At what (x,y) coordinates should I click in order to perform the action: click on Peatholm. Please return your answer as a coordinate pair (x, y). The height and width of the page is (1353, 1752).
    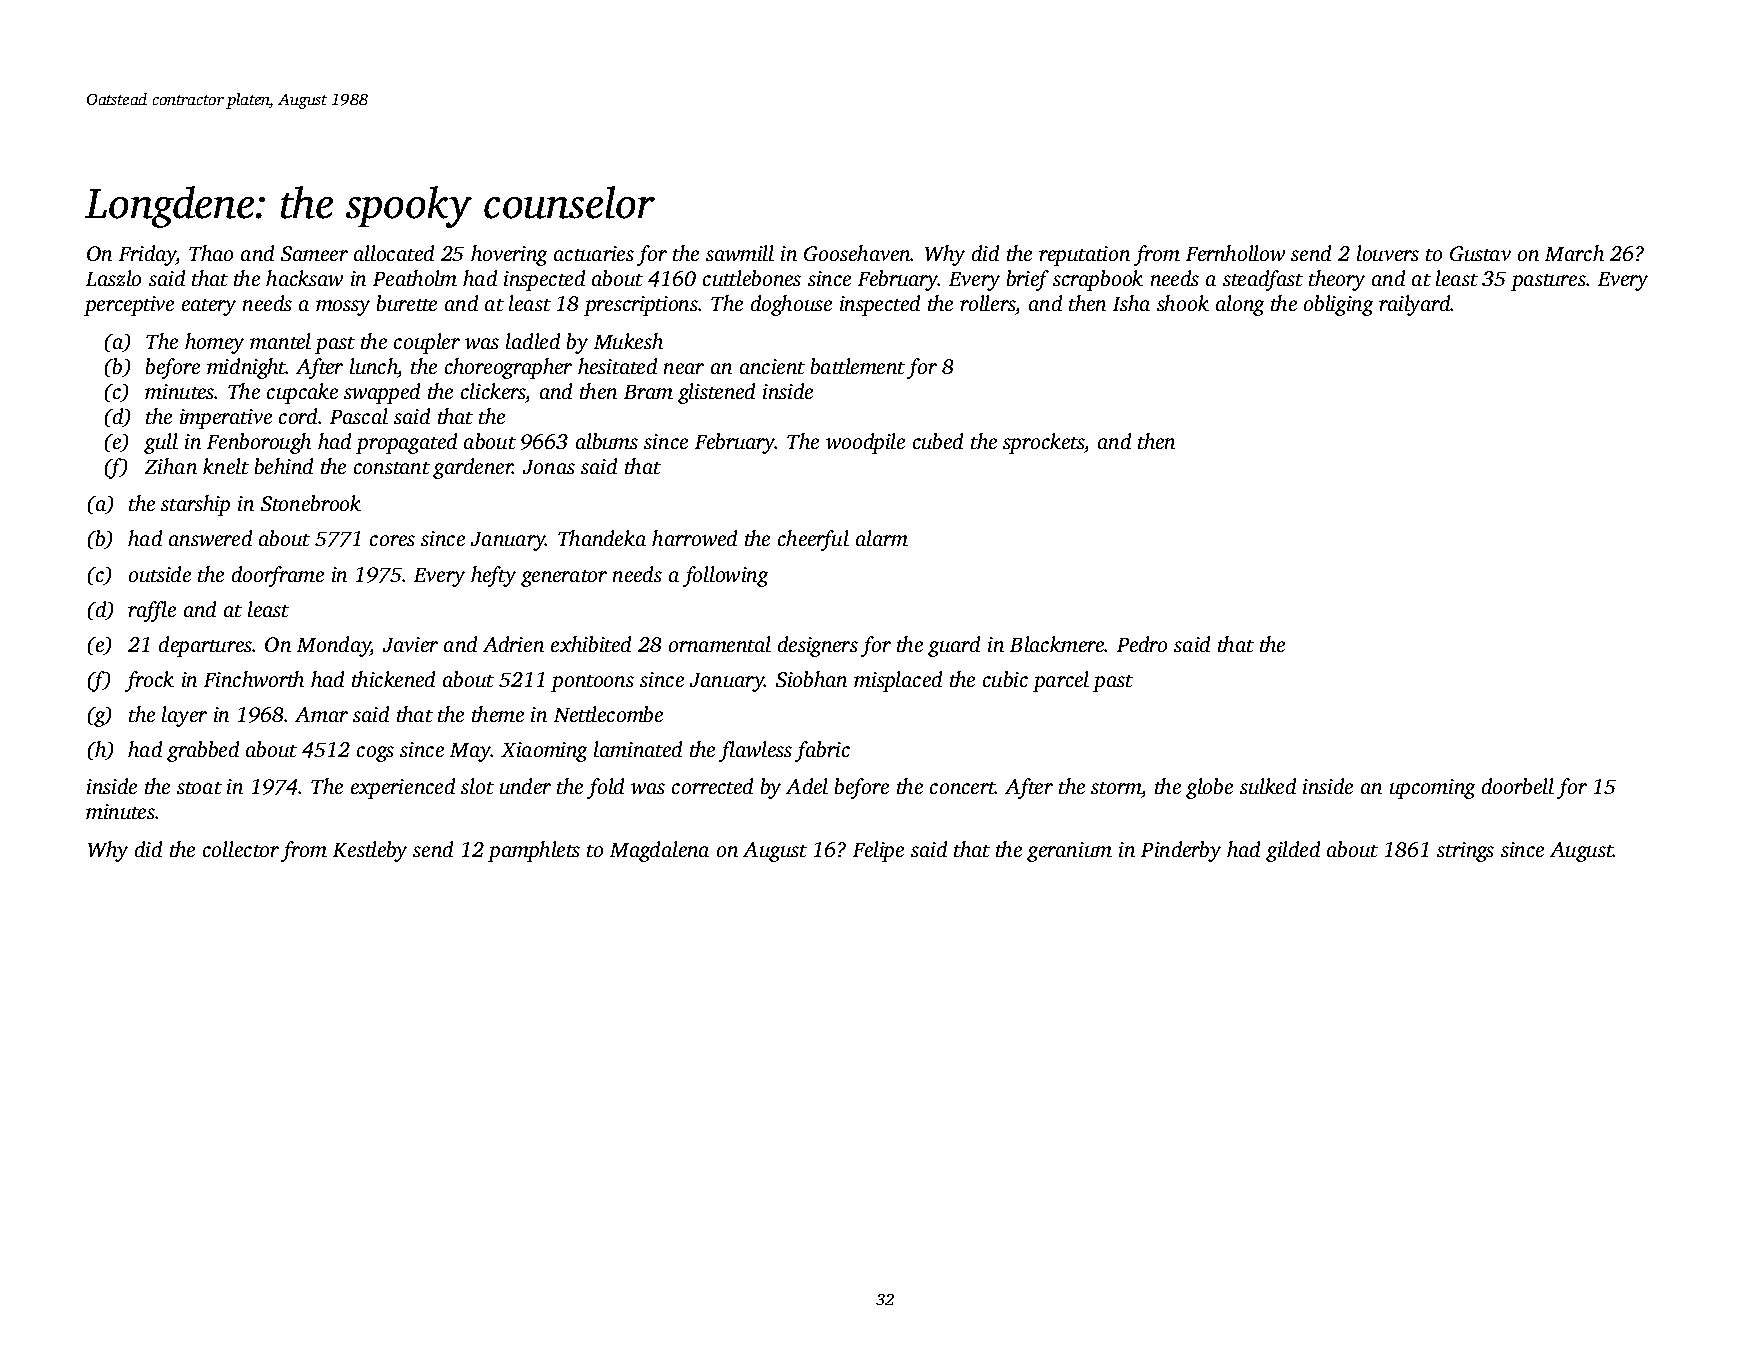
    Looking at the image, I should click on (415, 278).
